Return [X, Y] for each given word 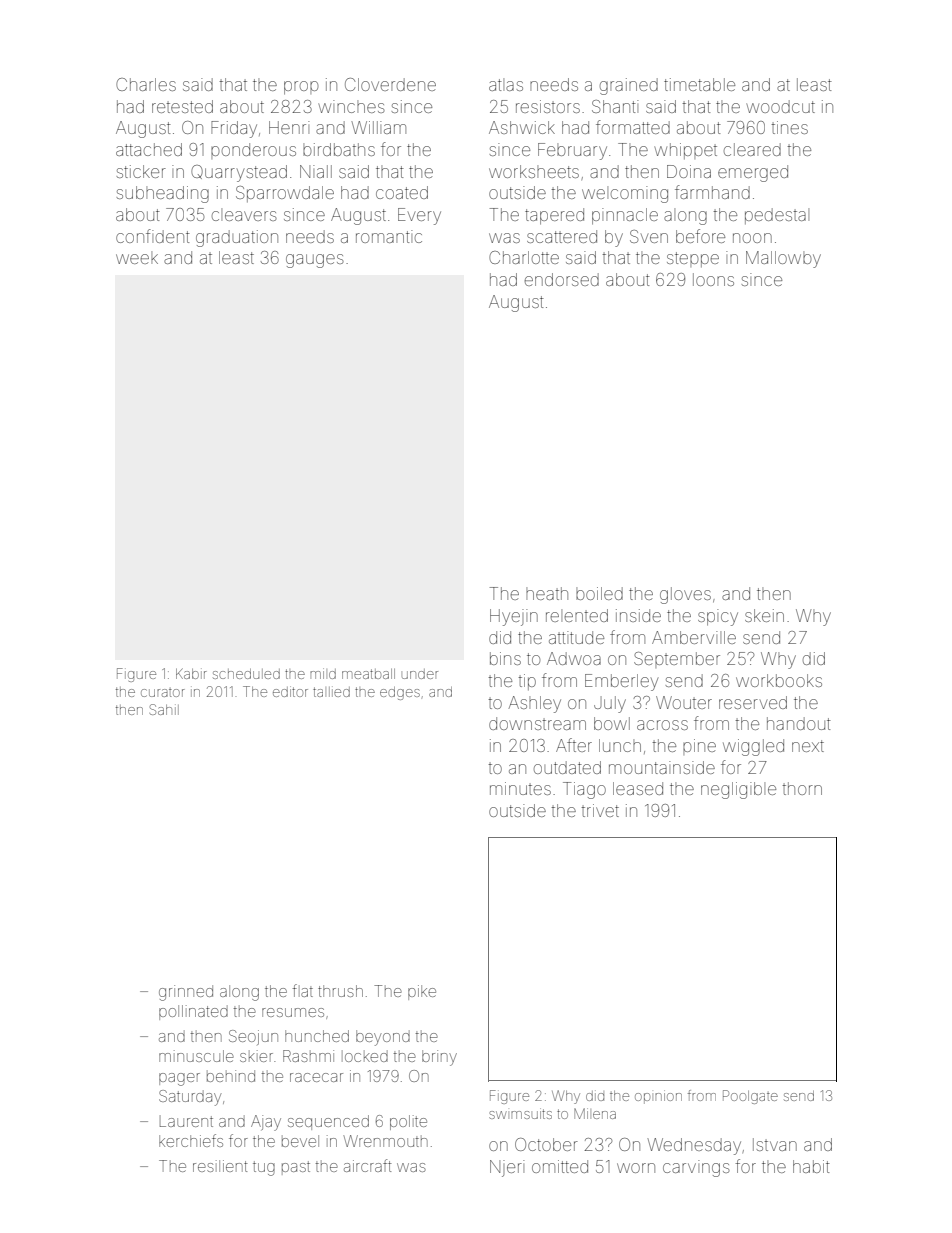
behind [231, 1076]
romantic [389, 236]
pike [422, 992]
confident [153, 236]
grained [629, 86]
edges [400, 693]
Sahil [164, 709]
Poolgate [750, 1097]
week [137, 259]
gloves [685, 595]
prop [301, 87]
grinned [186, 993]
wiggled [753, 747]
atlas [506, 85]
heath [547, 593]
